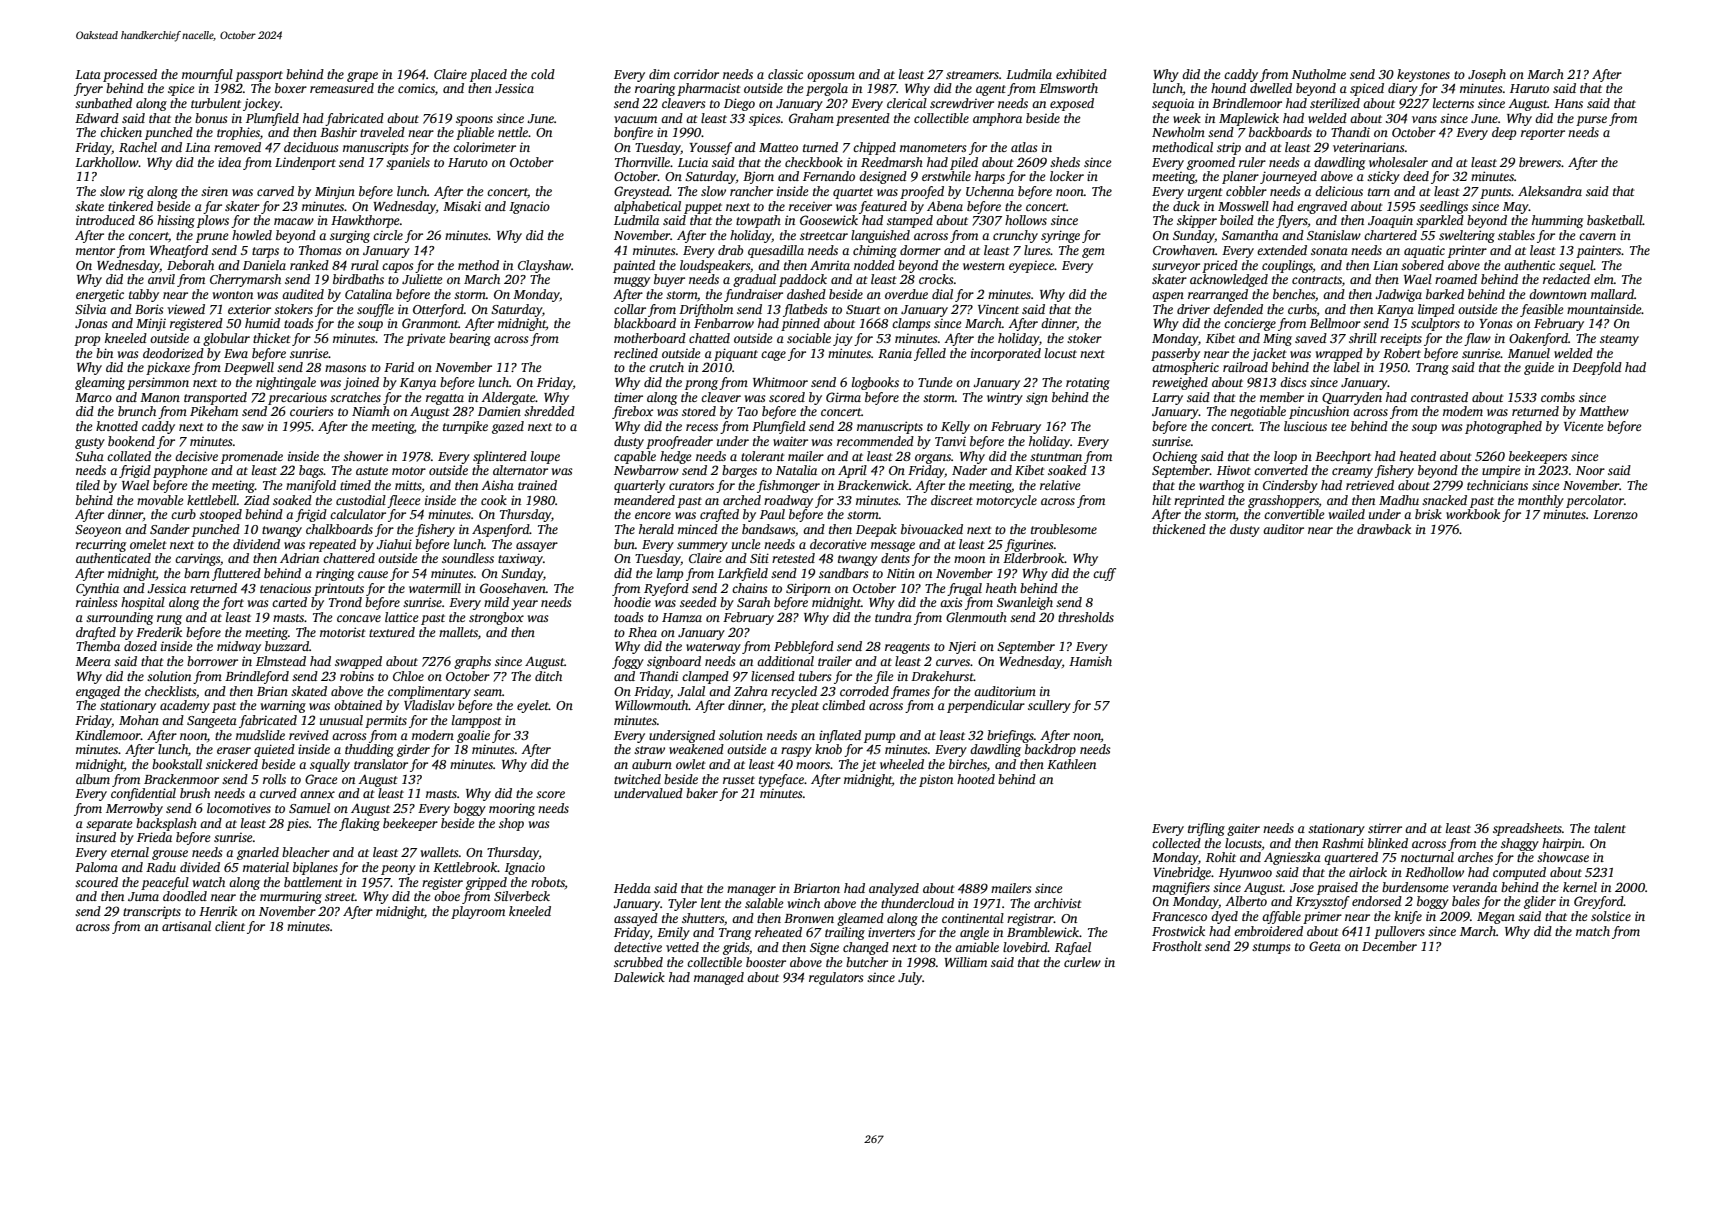 The image size is (1730, 1223). Describe the element at coordinates (781, 780) in the screenshot. I see `typeface` at that location.
